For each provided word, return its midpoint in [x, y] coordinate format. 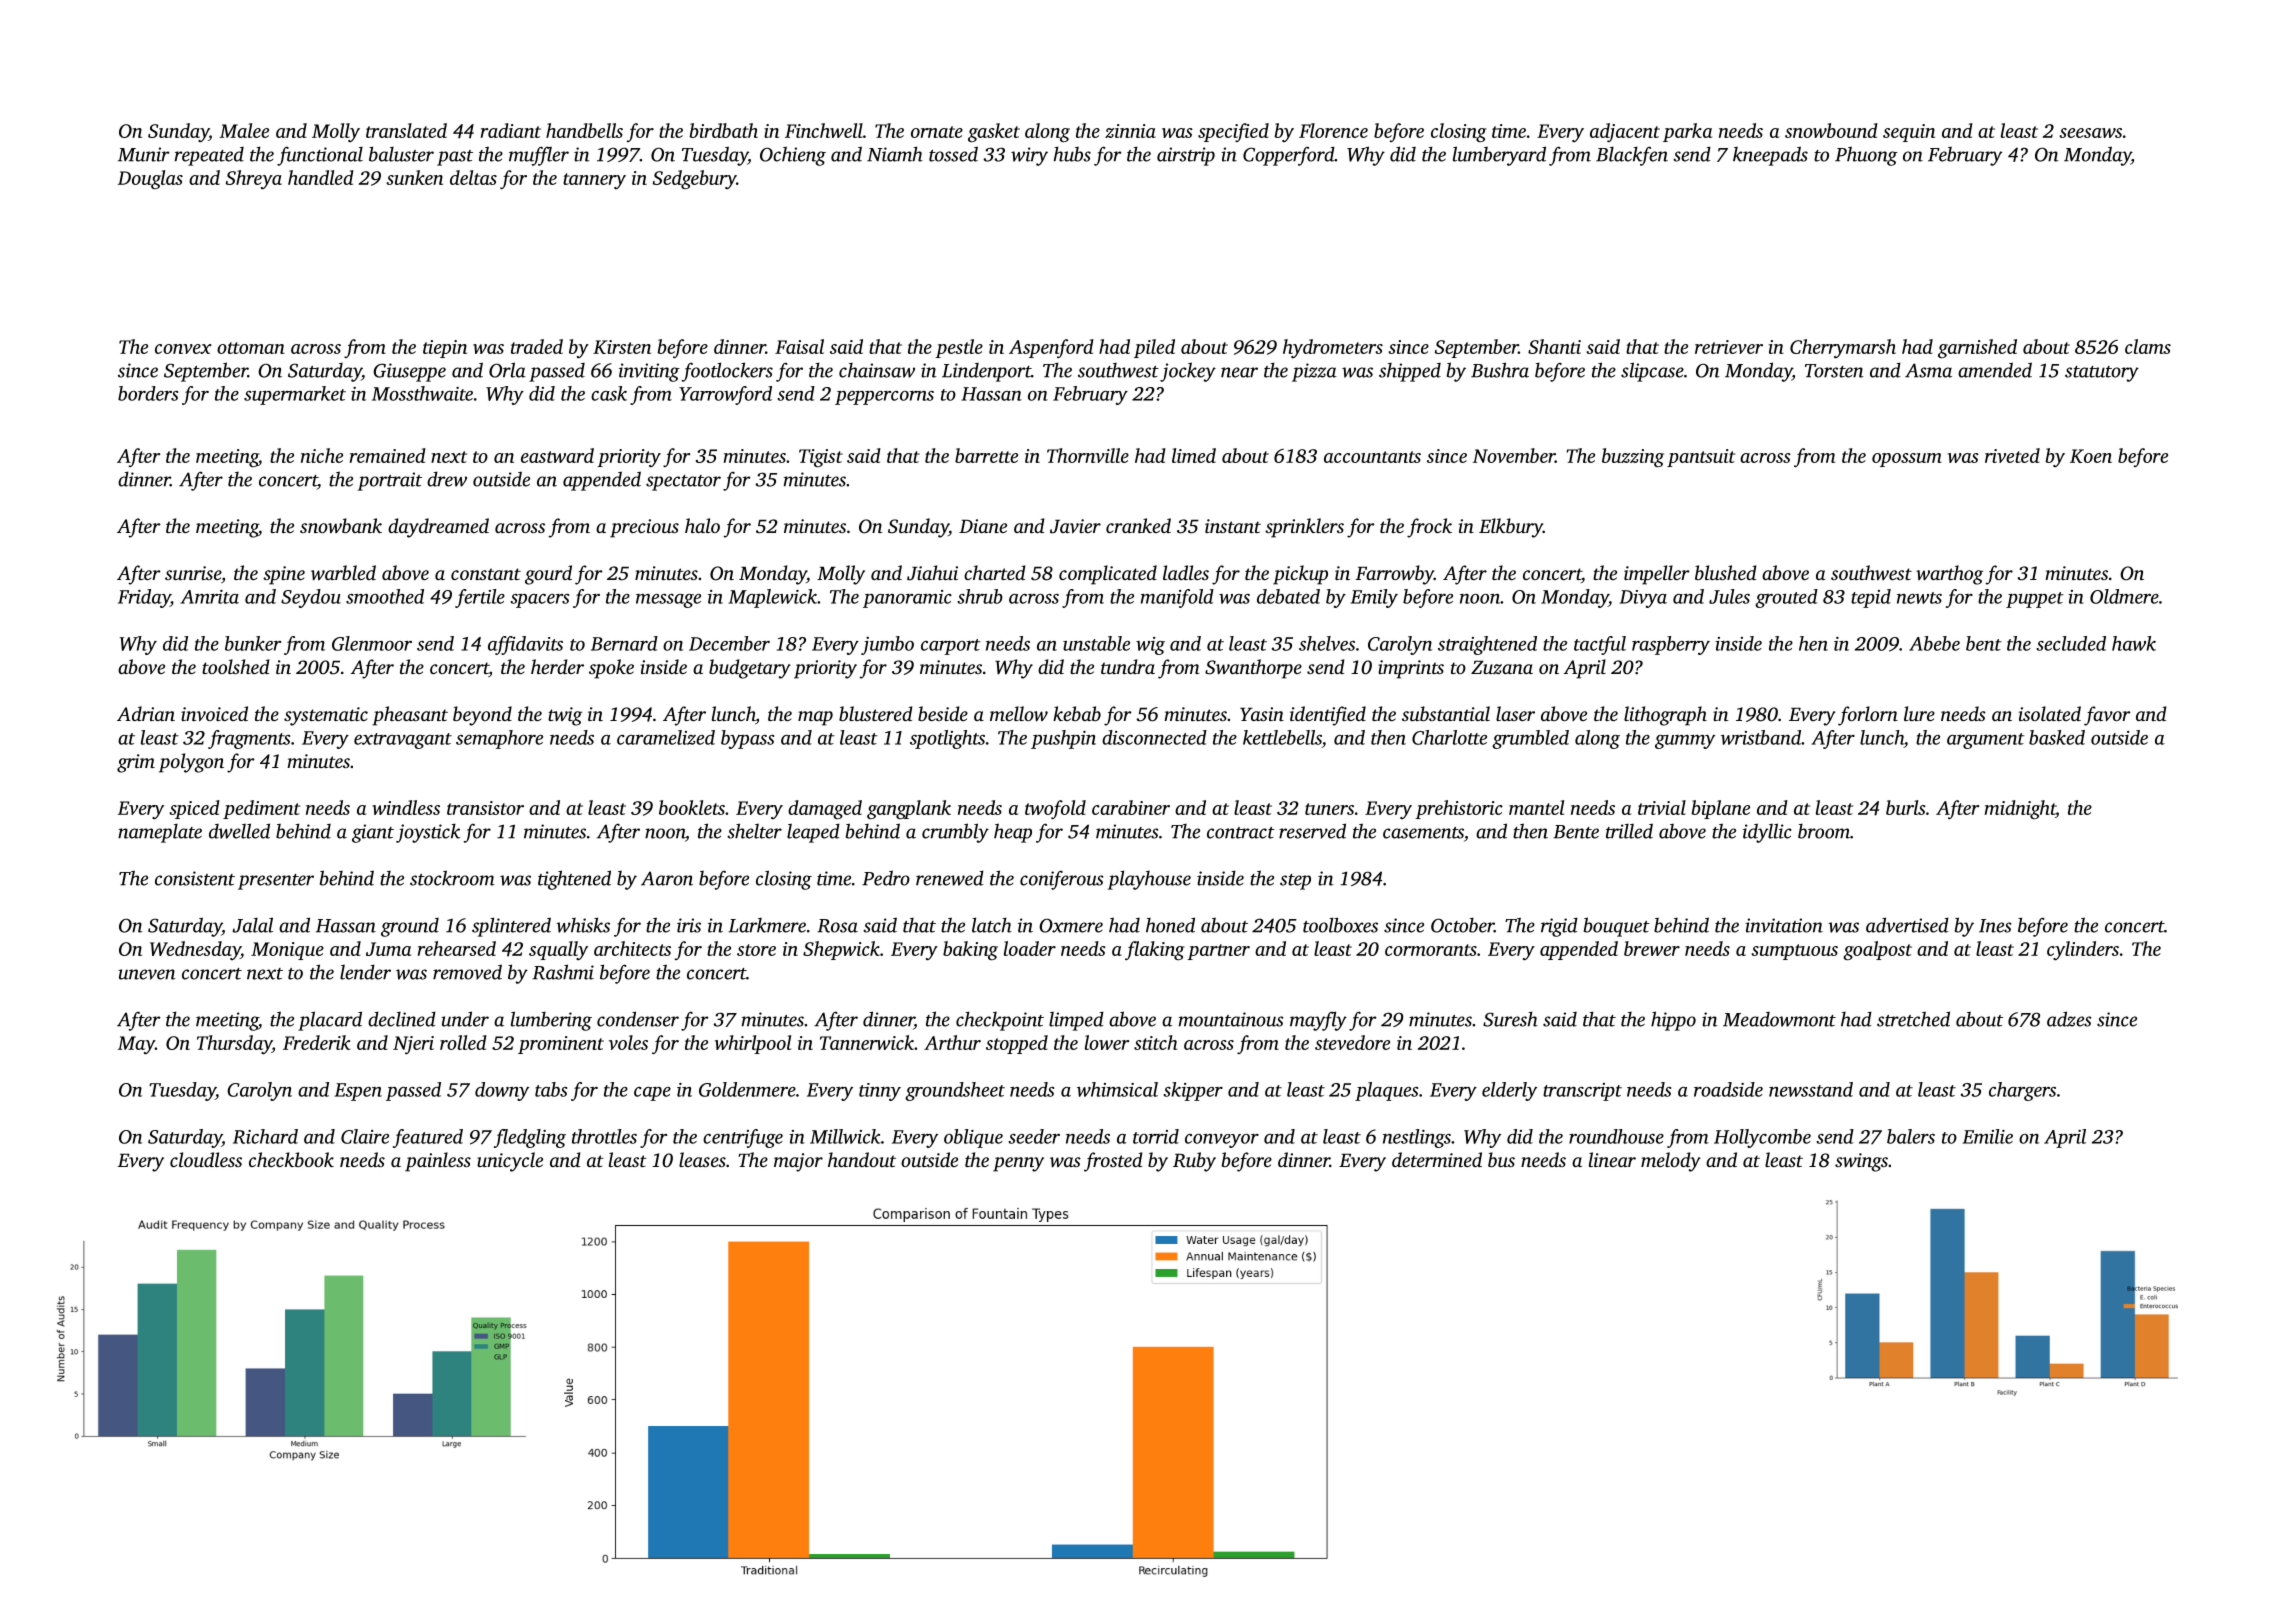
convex [183, 349]
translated [406, 130]
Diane [983, 526]
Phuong [1866, 156]
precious [644, 528]
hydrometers [1333, 348]
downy [502, 1091]
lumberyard [1499, 156]
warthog [1949, 575]
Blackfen [1632, 156]
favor [2107, 716]
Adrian [146, 713]
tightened [574, 880]
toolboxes [1340, 925]
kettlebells [1282, 737]
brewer [1652, 948]
